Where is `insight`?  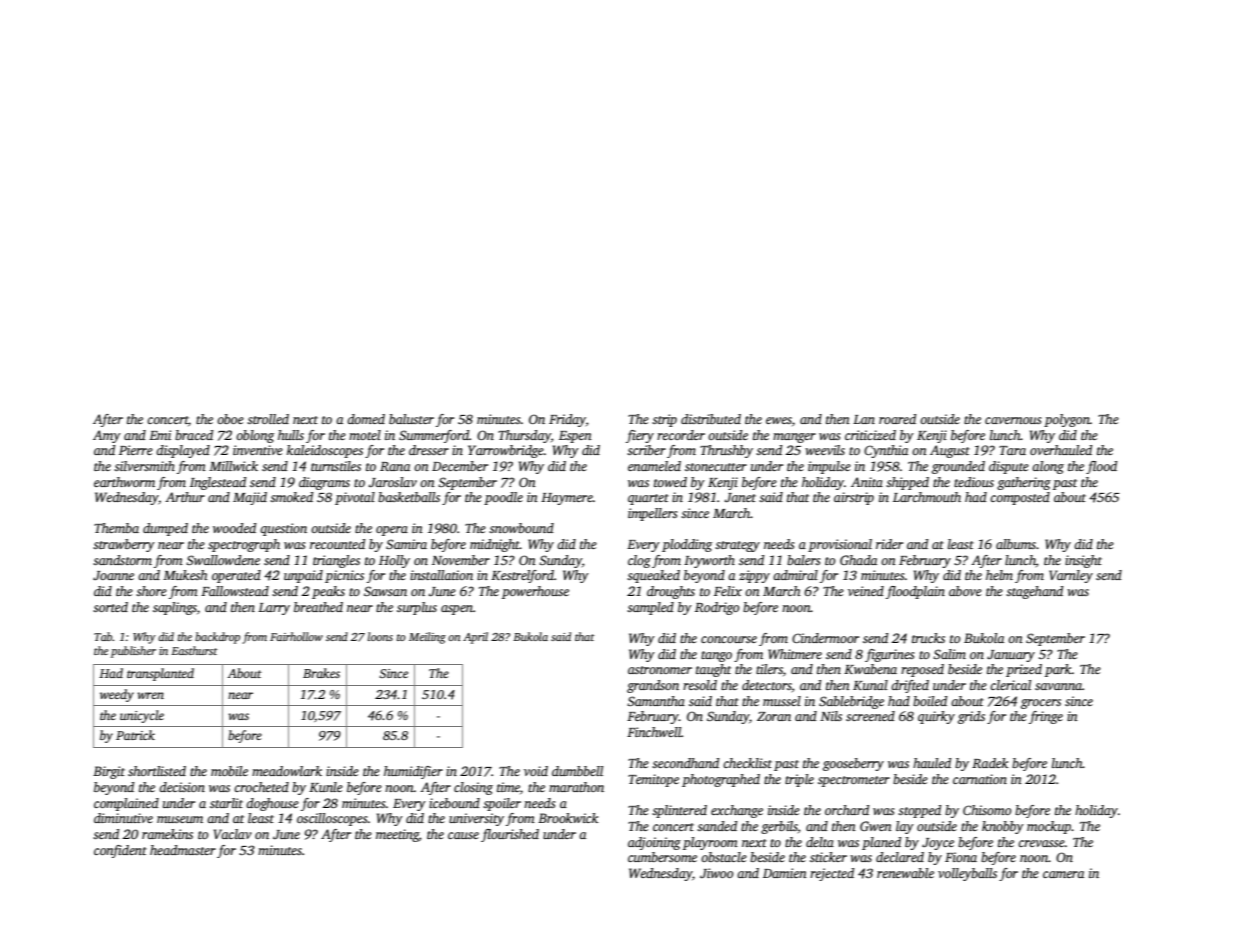
insight is located at coordinates (1083, 561).
